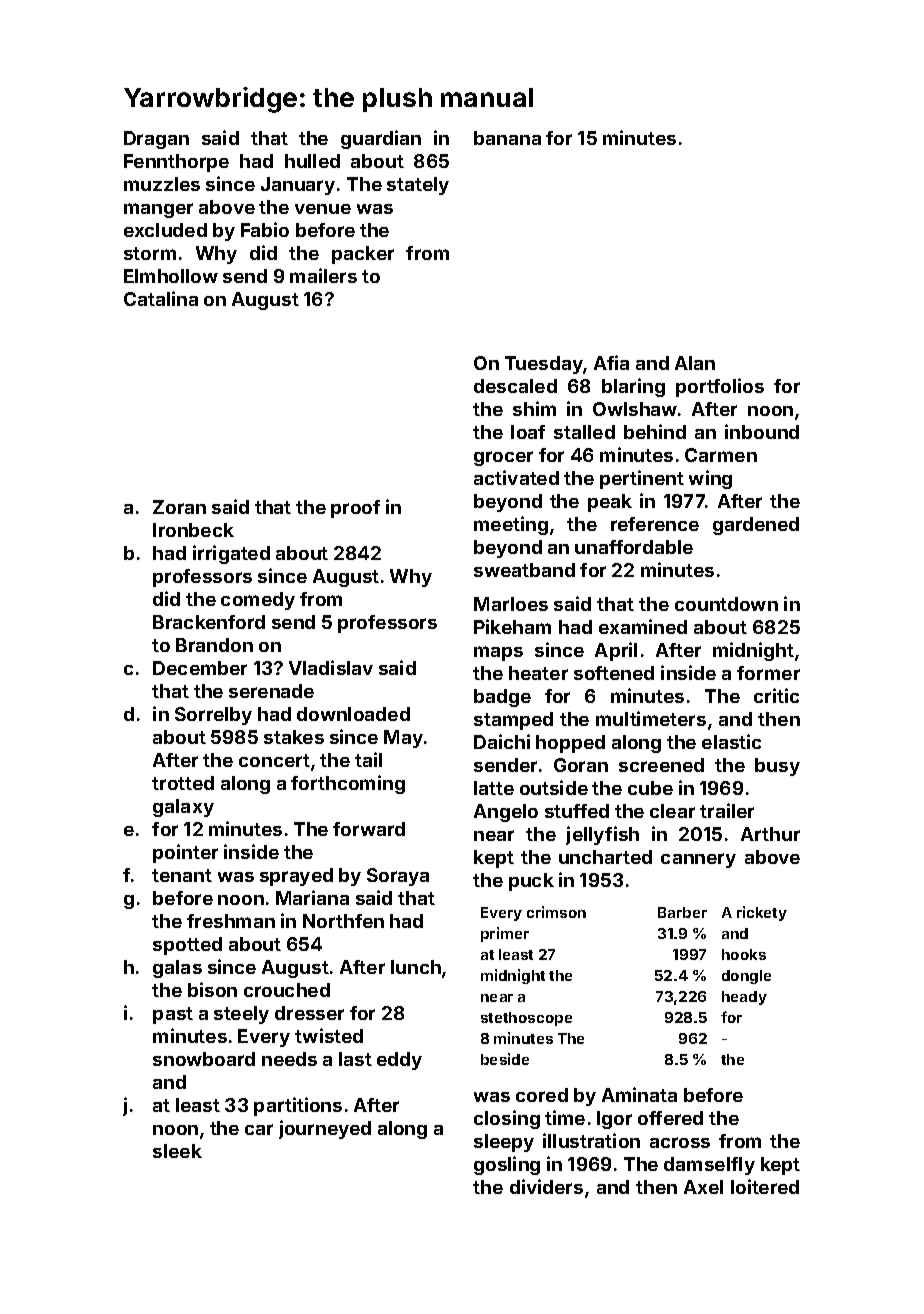 The image size is (924, 1314). I want to click on galas, so click(177, 969).
